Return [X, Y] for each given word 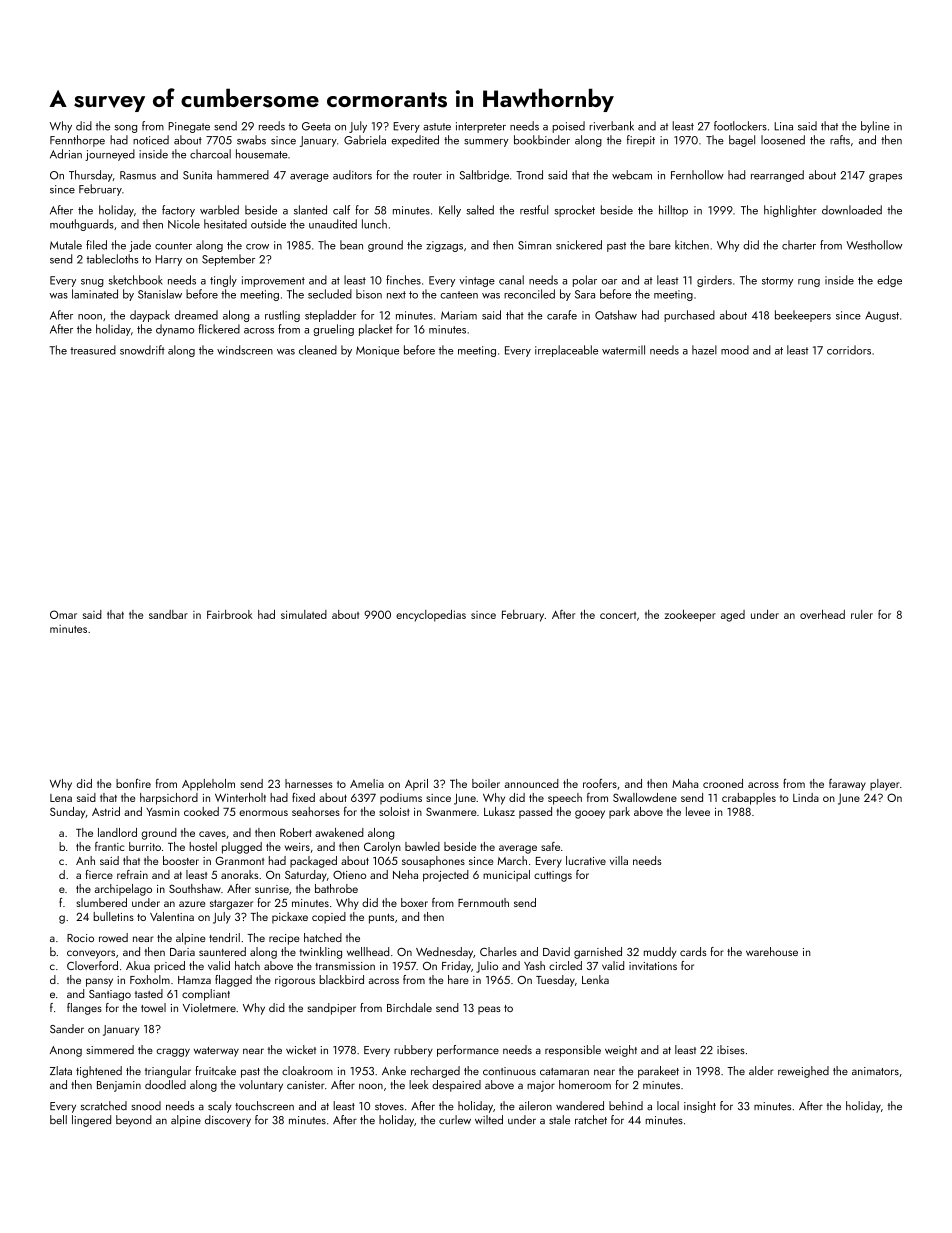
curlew [455, 1120]
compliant [206, 995]
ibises [731, 1049]
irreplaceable [566, 351]
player [884, 785]
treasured [93, 350]
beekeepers [803, 316]
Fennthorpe [77, 141]
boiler [486, 783]
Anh [85, 860]
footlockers [740, 126]
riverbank [611, 126]
